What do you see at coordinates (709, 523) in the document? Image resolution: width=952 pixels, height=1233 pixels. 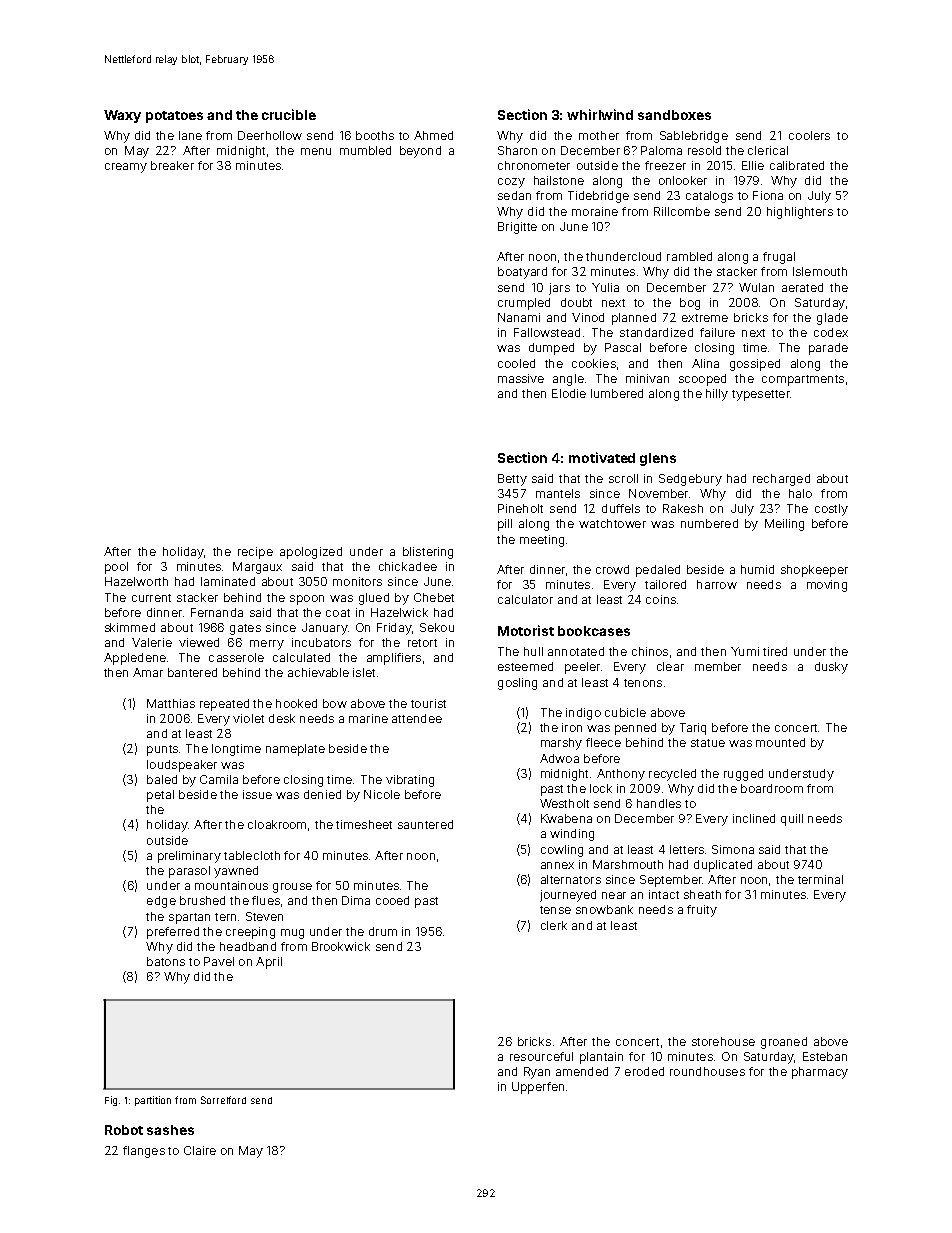 I see `numbered` at bounding box center [709, 523].
